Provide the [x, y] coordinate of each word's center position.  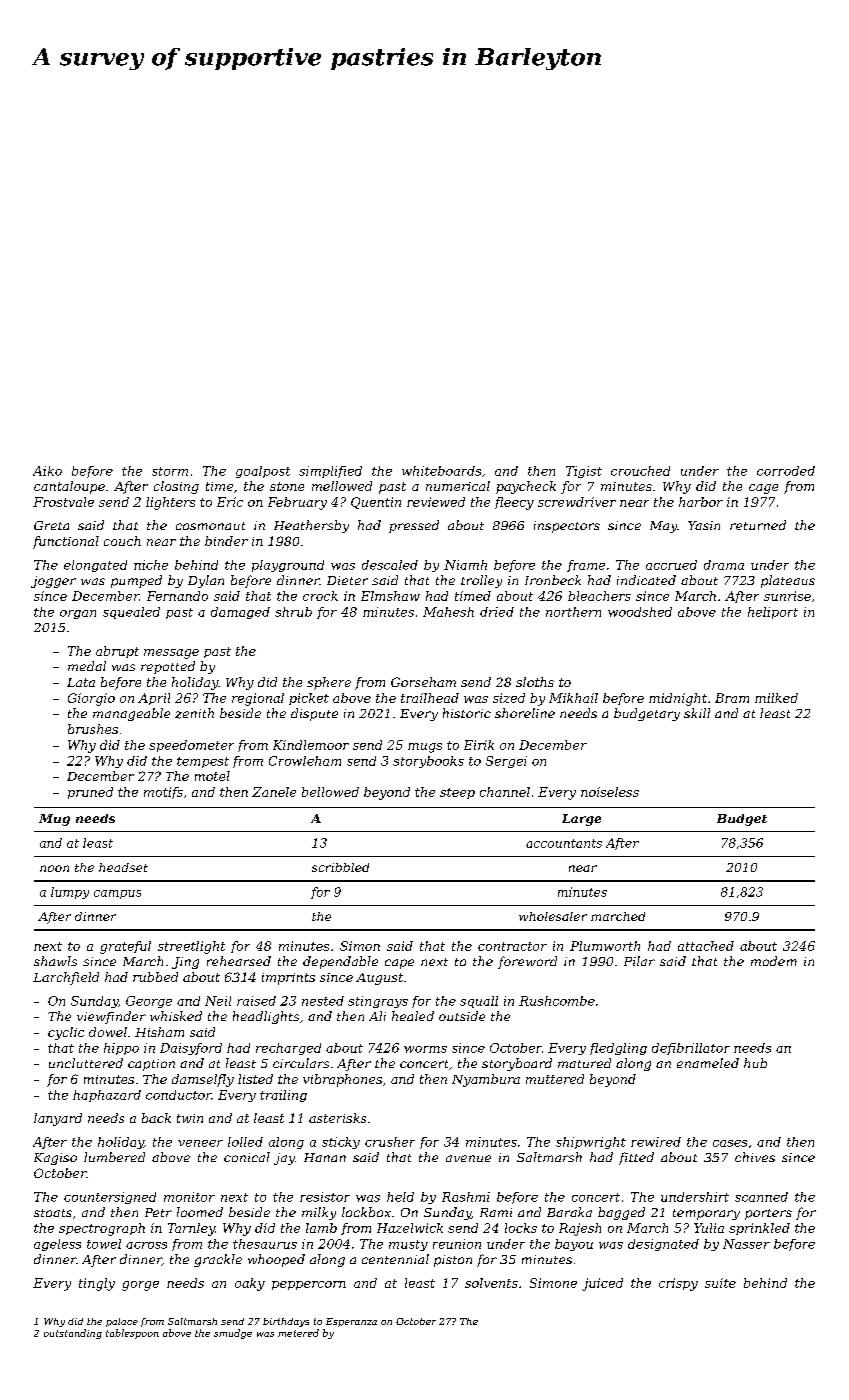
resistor [325, 1197]
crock [320, 596]
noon [54, 868]
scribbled [340, 867]
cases [730, 1143]
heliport [773, 613]
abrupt [117, 652]
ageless [57, 1245]
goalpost [263, 472]
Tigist [584, 472]
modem [774, 961]
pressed [414, 526]
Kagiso [55, 1159]
